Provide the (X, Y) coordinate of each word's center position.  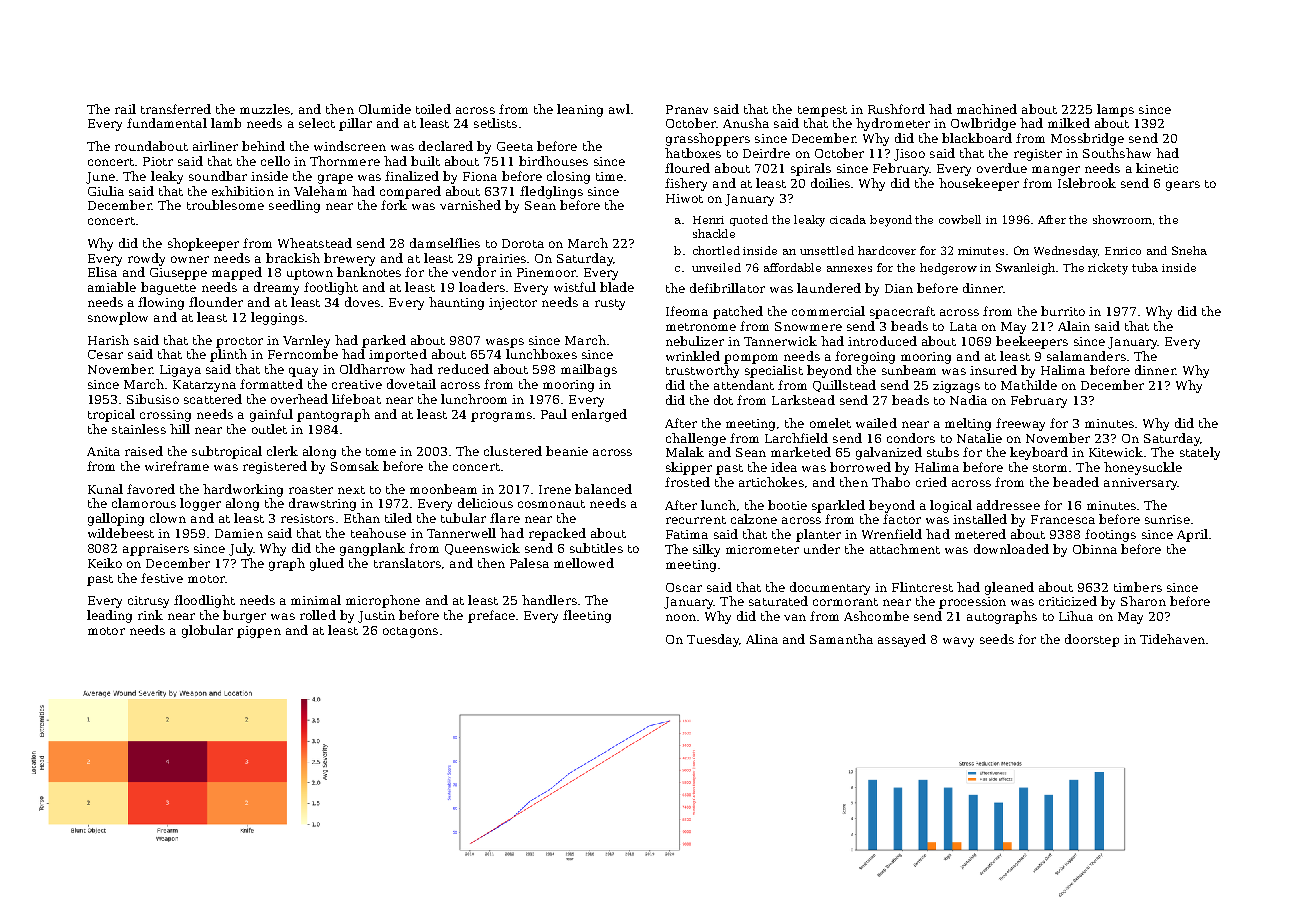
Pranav (687, 109)
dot (723, 400)
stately (1200, 453)
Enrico (1123, 251)
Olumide (385, 109)
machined (987, 109)
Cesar (105, 354)
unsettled (827, 250)
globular (207, 631)
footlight (331, 288)
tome (381, 452)
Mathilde (1029, 385)
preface (491, 616)
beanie (567, 451)
